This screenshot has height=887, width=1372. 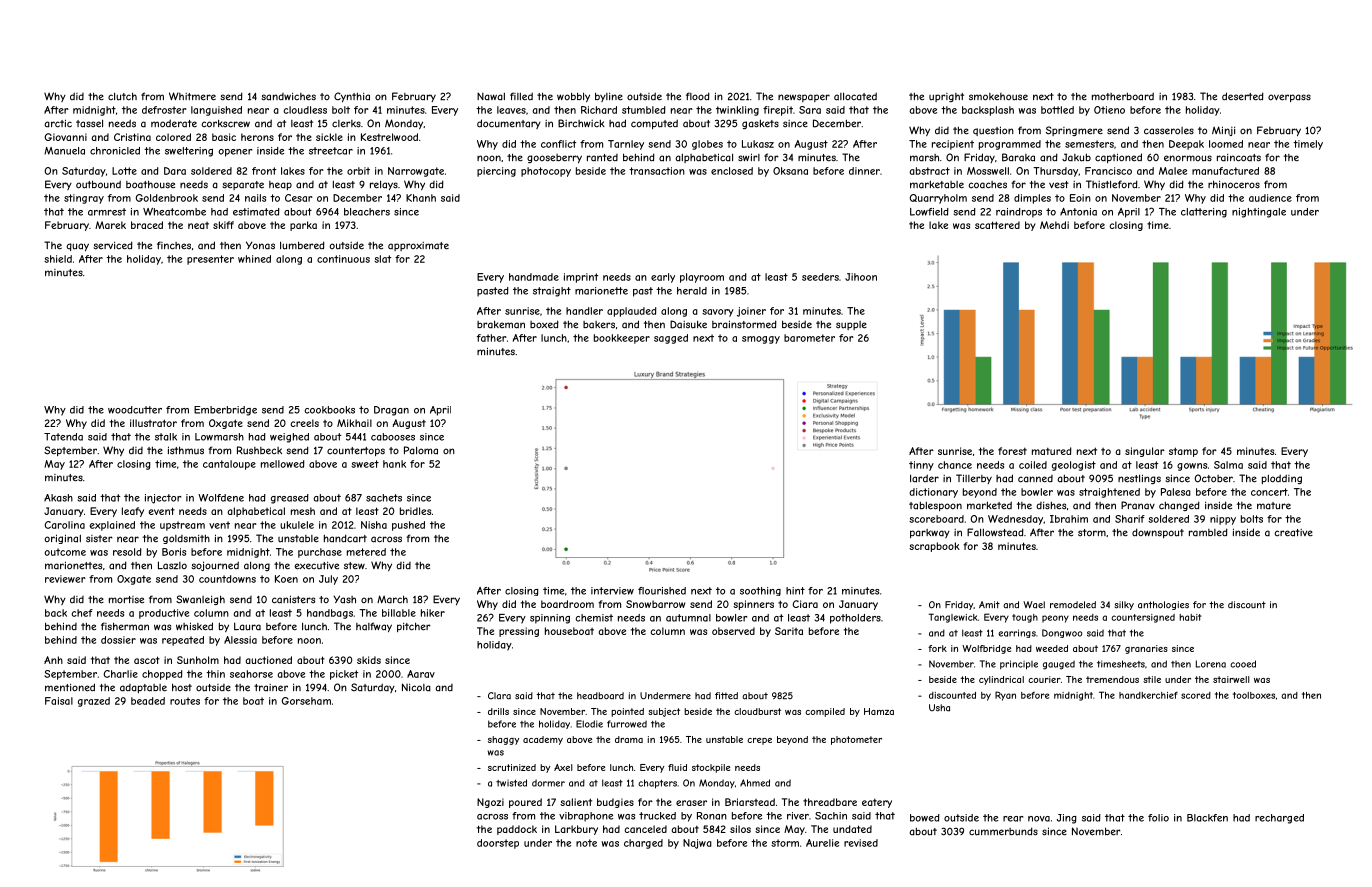 What do you see at coordinates (1293, 533) in the screenshot?
I see `creative` at bounding box center [1293, 533].
